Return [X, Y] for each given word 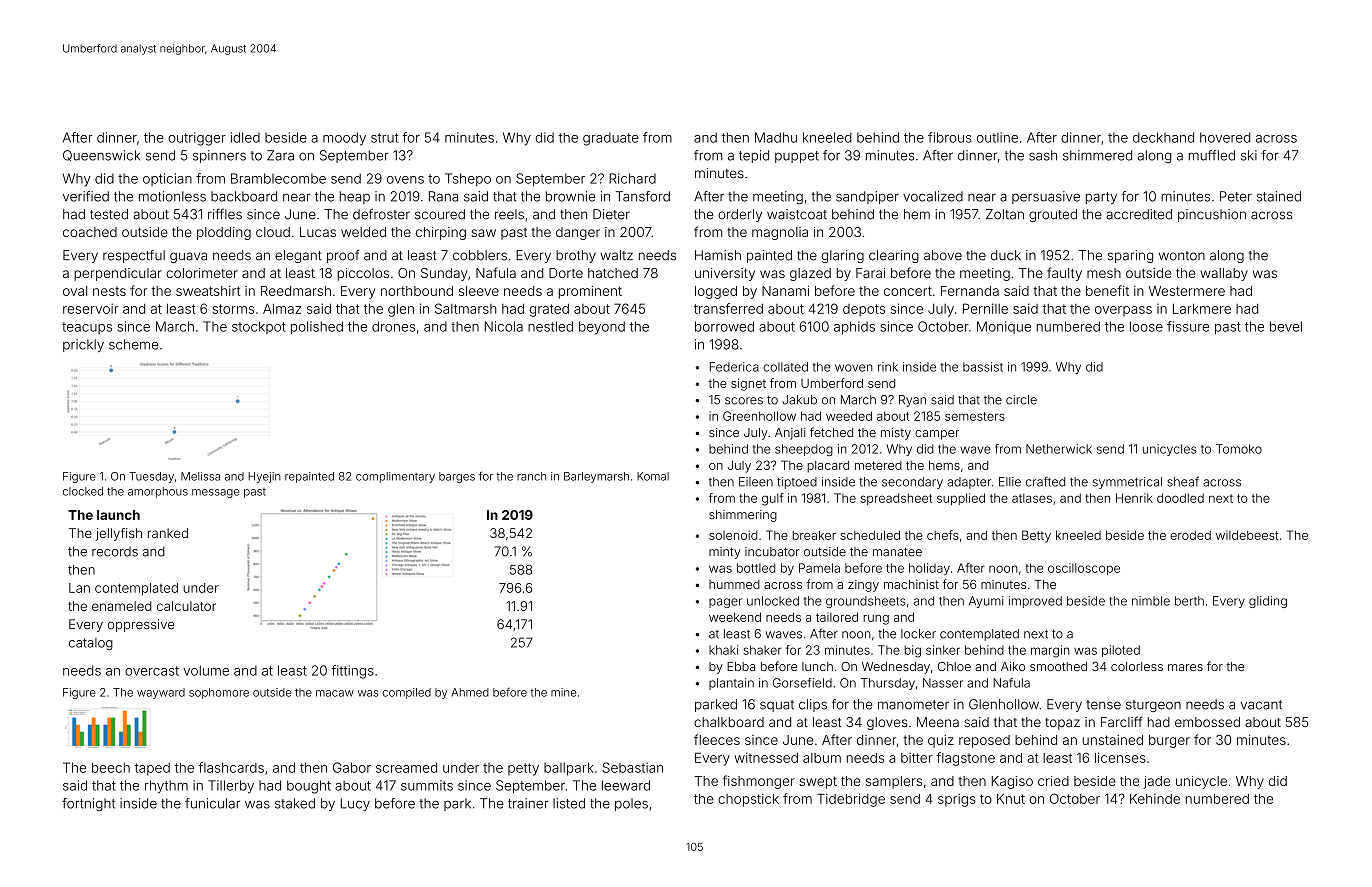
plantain [731, 684]
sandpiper [867, 197]
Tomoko [1239, 449]
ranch [531, 476]
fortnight [88, 805]
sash [1043, 155]
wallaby [1224, 274]
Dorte [566, 273]
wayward [161, 693]
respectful [134, 256]
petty [523, 769]
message [216, 493]
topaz [1062, 724]
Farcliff [1121, 721]
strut [384, 138]
